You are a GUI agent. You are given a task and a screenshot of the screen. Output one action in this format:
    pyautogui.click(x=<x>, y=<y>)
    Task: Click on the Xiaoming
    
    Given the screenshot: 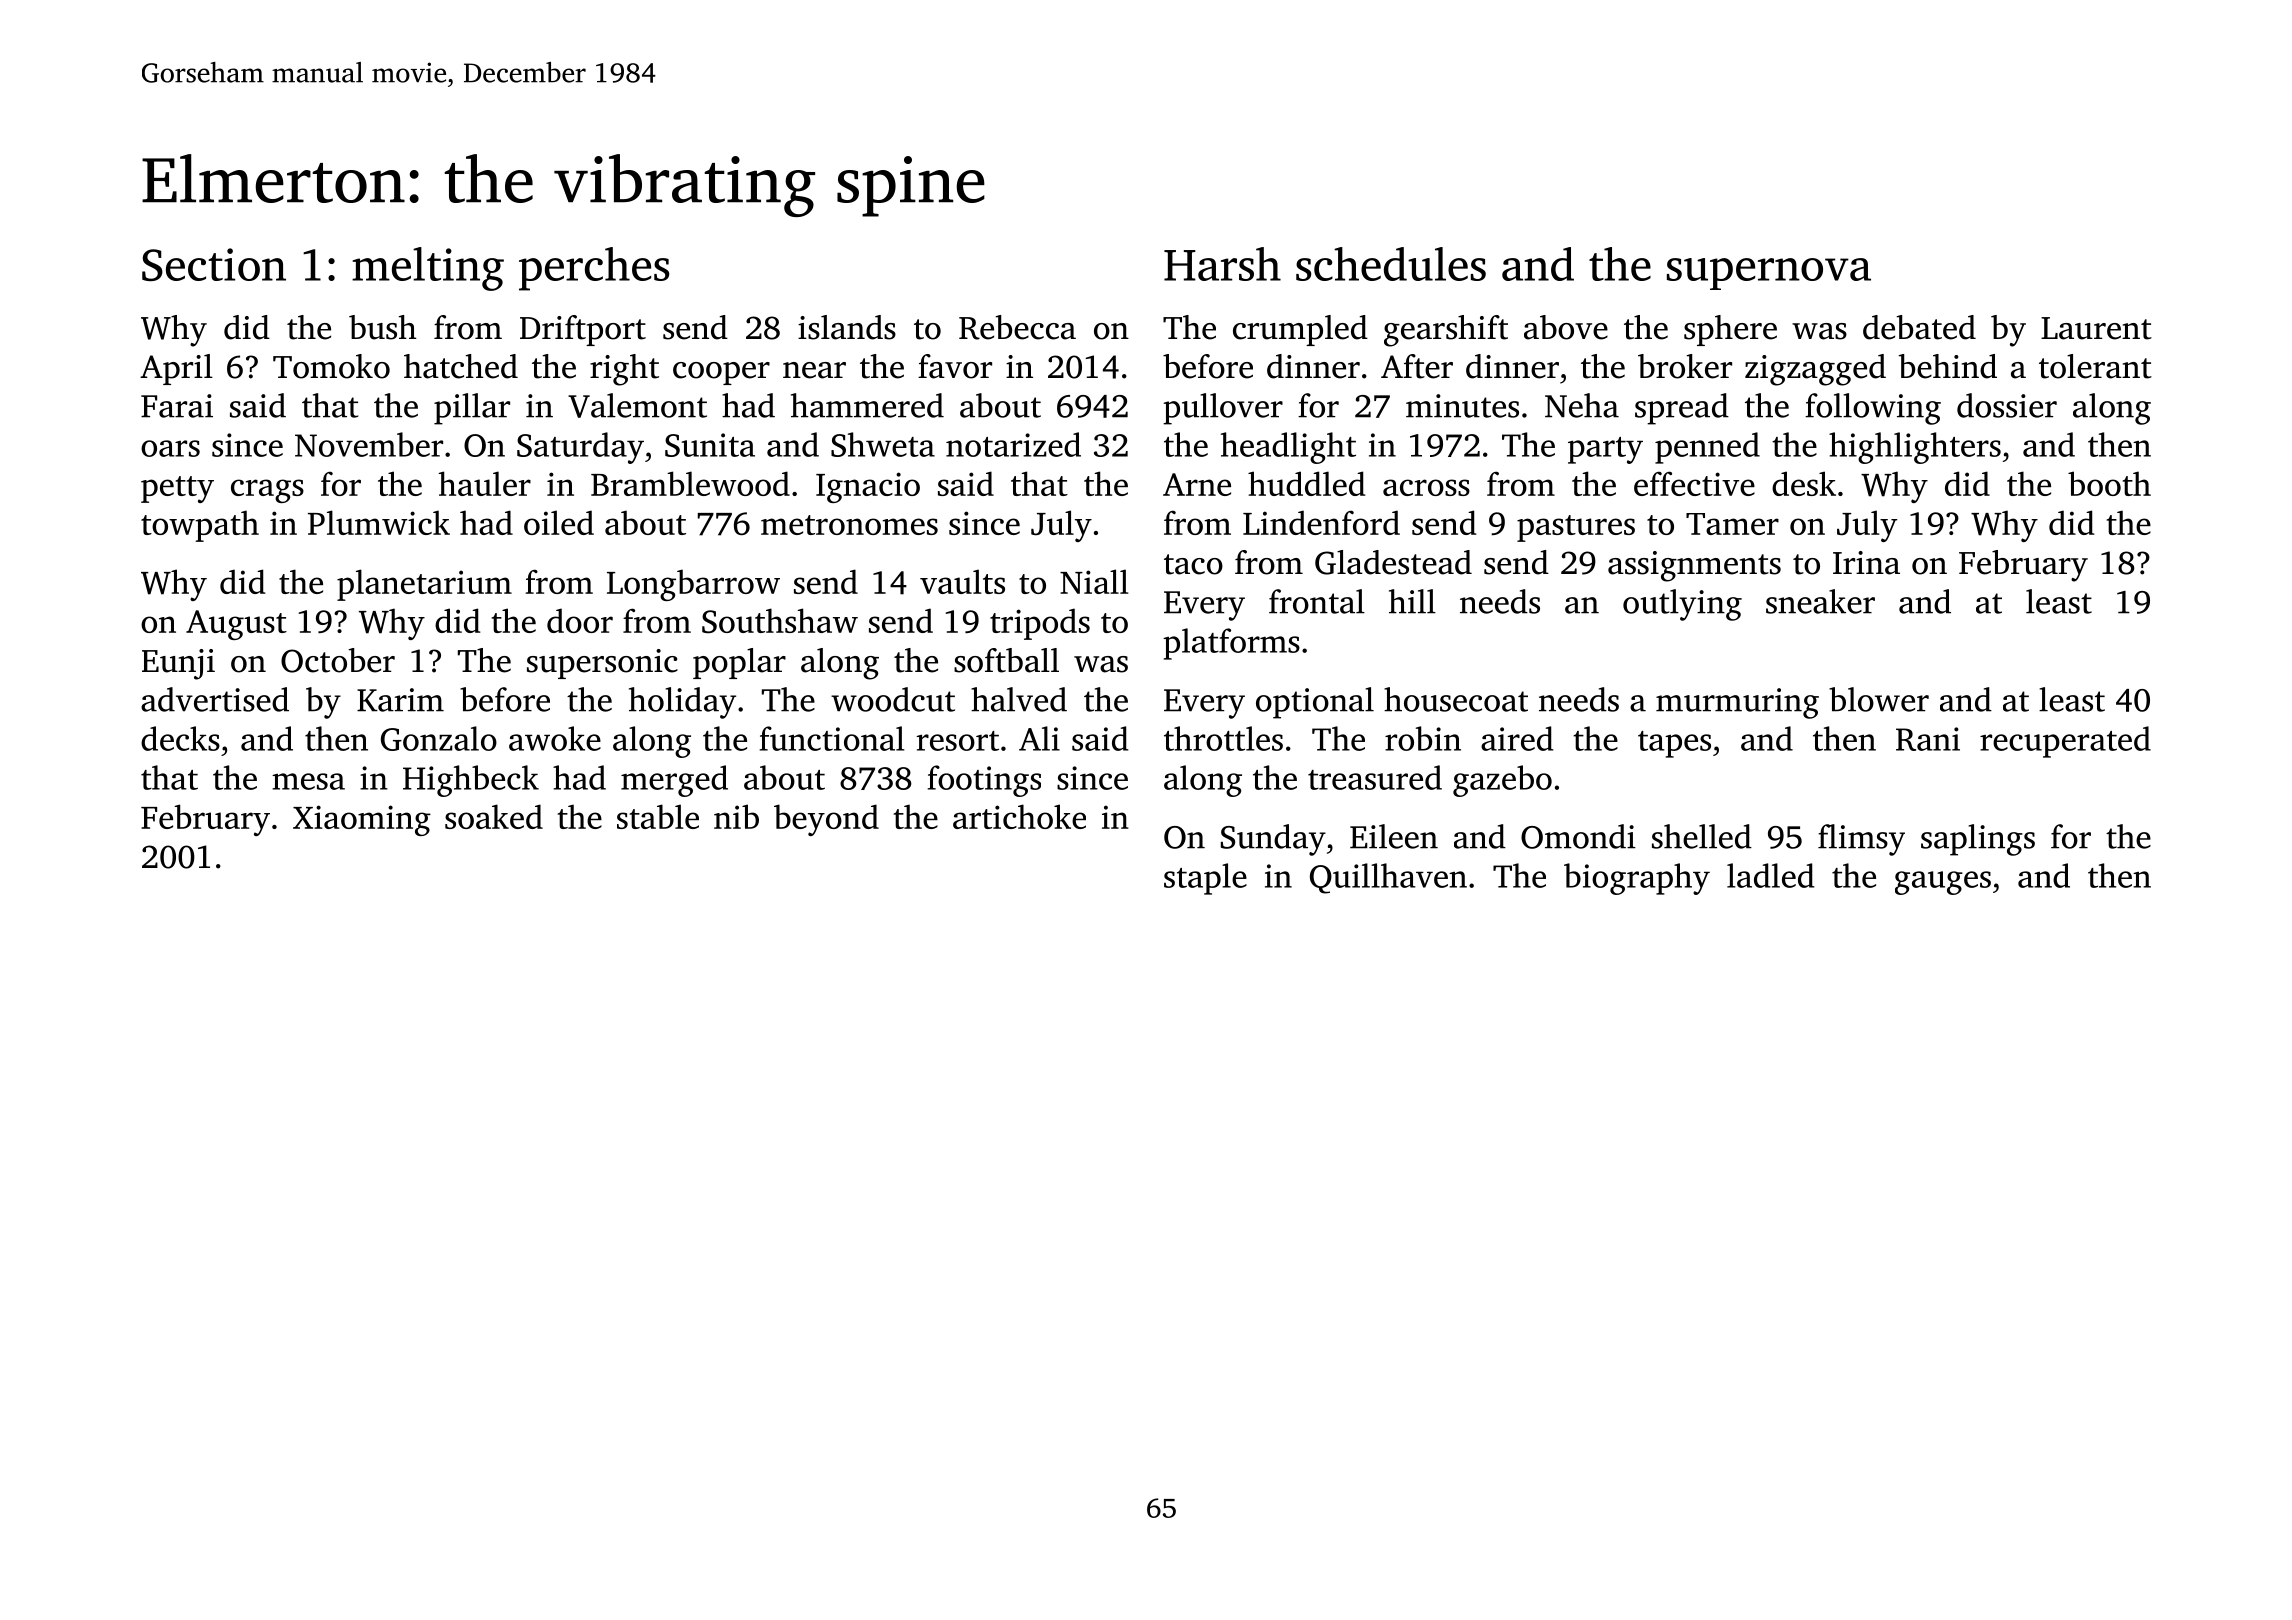 What is the action you would take?
    pyautogui.click(x=362, y=820)
